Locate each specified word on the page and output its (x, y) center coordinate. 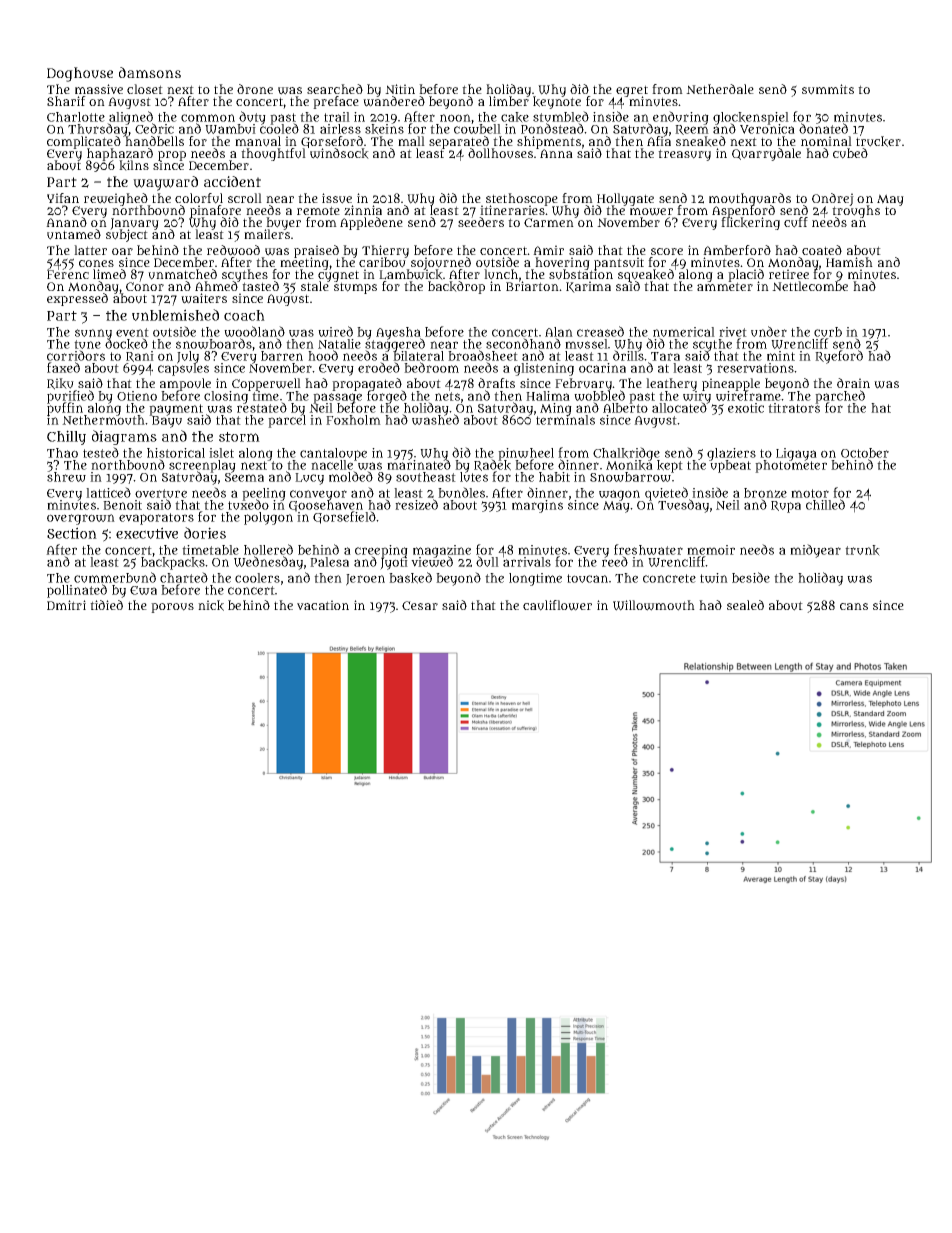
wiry (697, 397)
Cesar (420, 605)
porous (172, 608)
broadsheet (483, 355)
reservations (755, 368)
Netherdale (720, 89)
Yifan (63, 198)
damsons (150, 72)
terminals (565, 420)
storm (239, 437)
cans (854, 606)
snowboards (214, 343)
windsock (339, 153)
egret (632, 91)
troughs (856, 212)
